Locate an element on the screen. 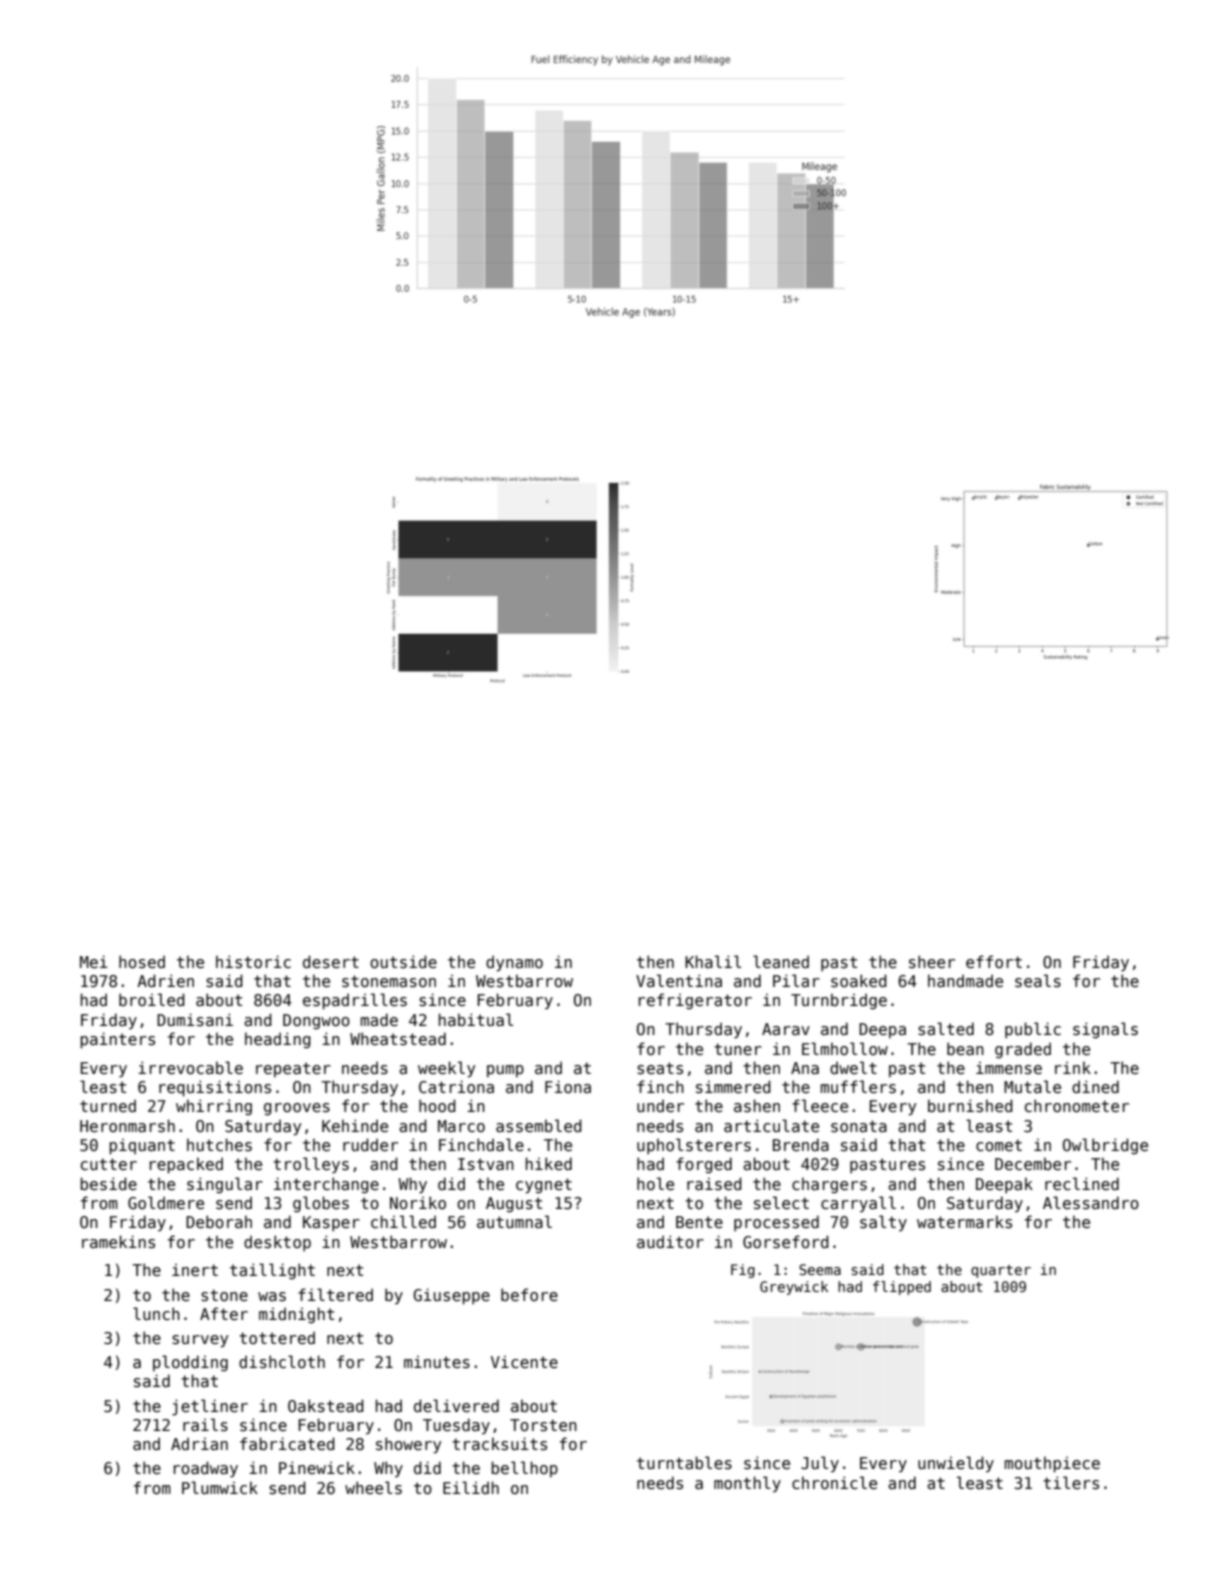 Image resolution: width=1230 pixels, height=1592 pixels. Mei is located at coordinates (94, 961).
